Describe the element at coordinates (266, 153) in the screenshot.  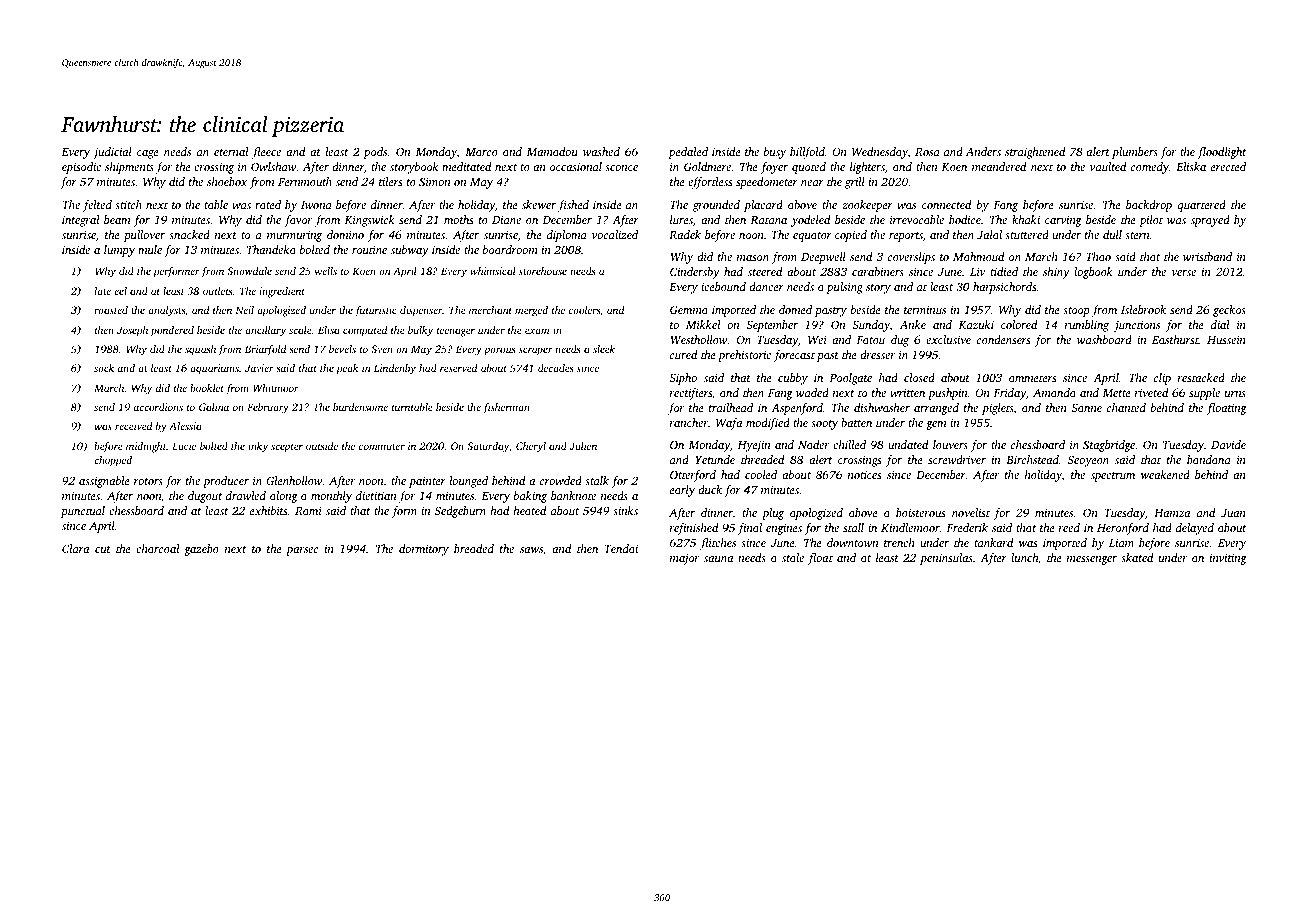
I see `fleece` at that location.
